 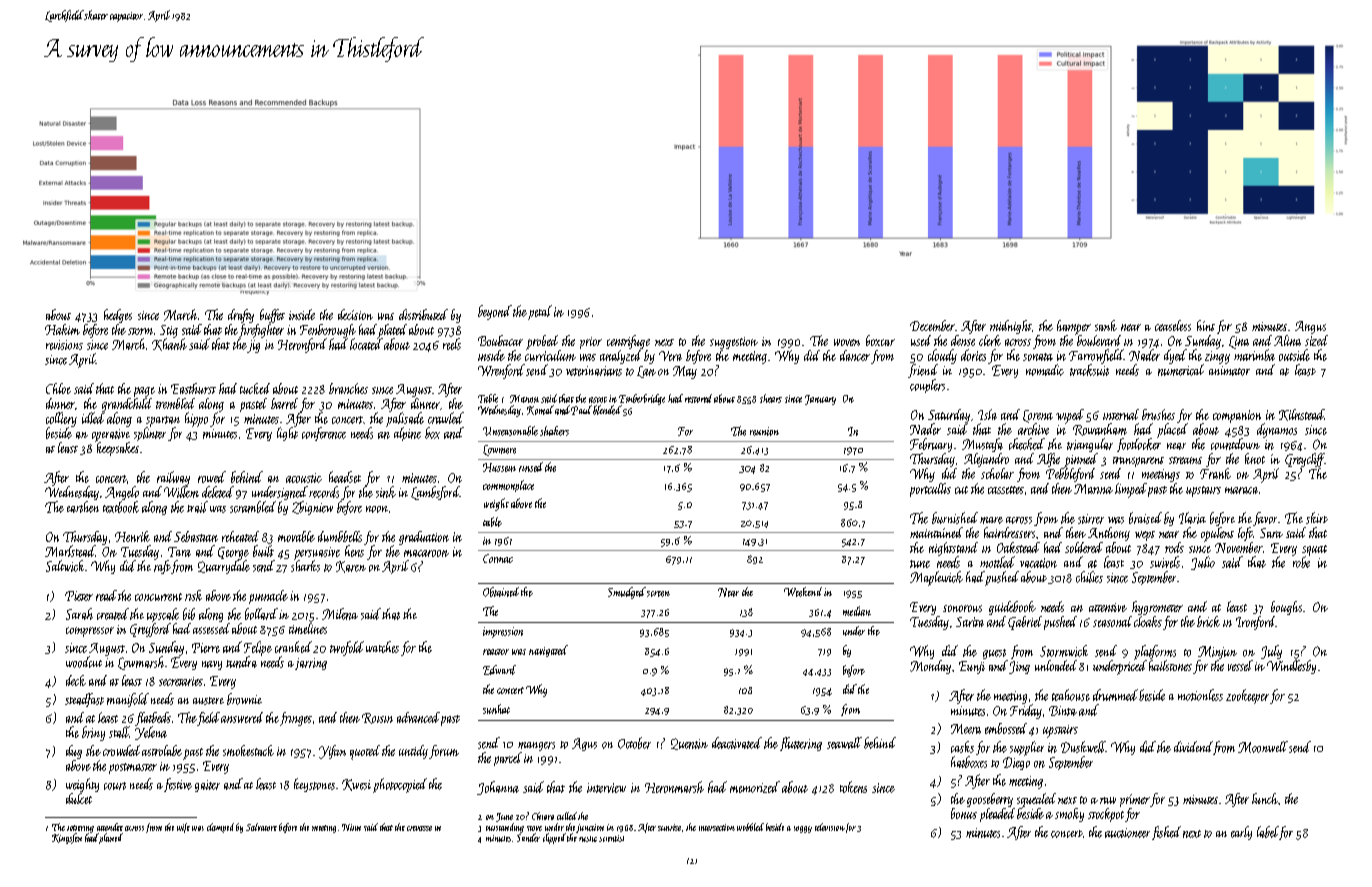 What do you see at coordinates (554, 838) in the screenshot?
I see `clipped` at bounding box center [554, 838].
